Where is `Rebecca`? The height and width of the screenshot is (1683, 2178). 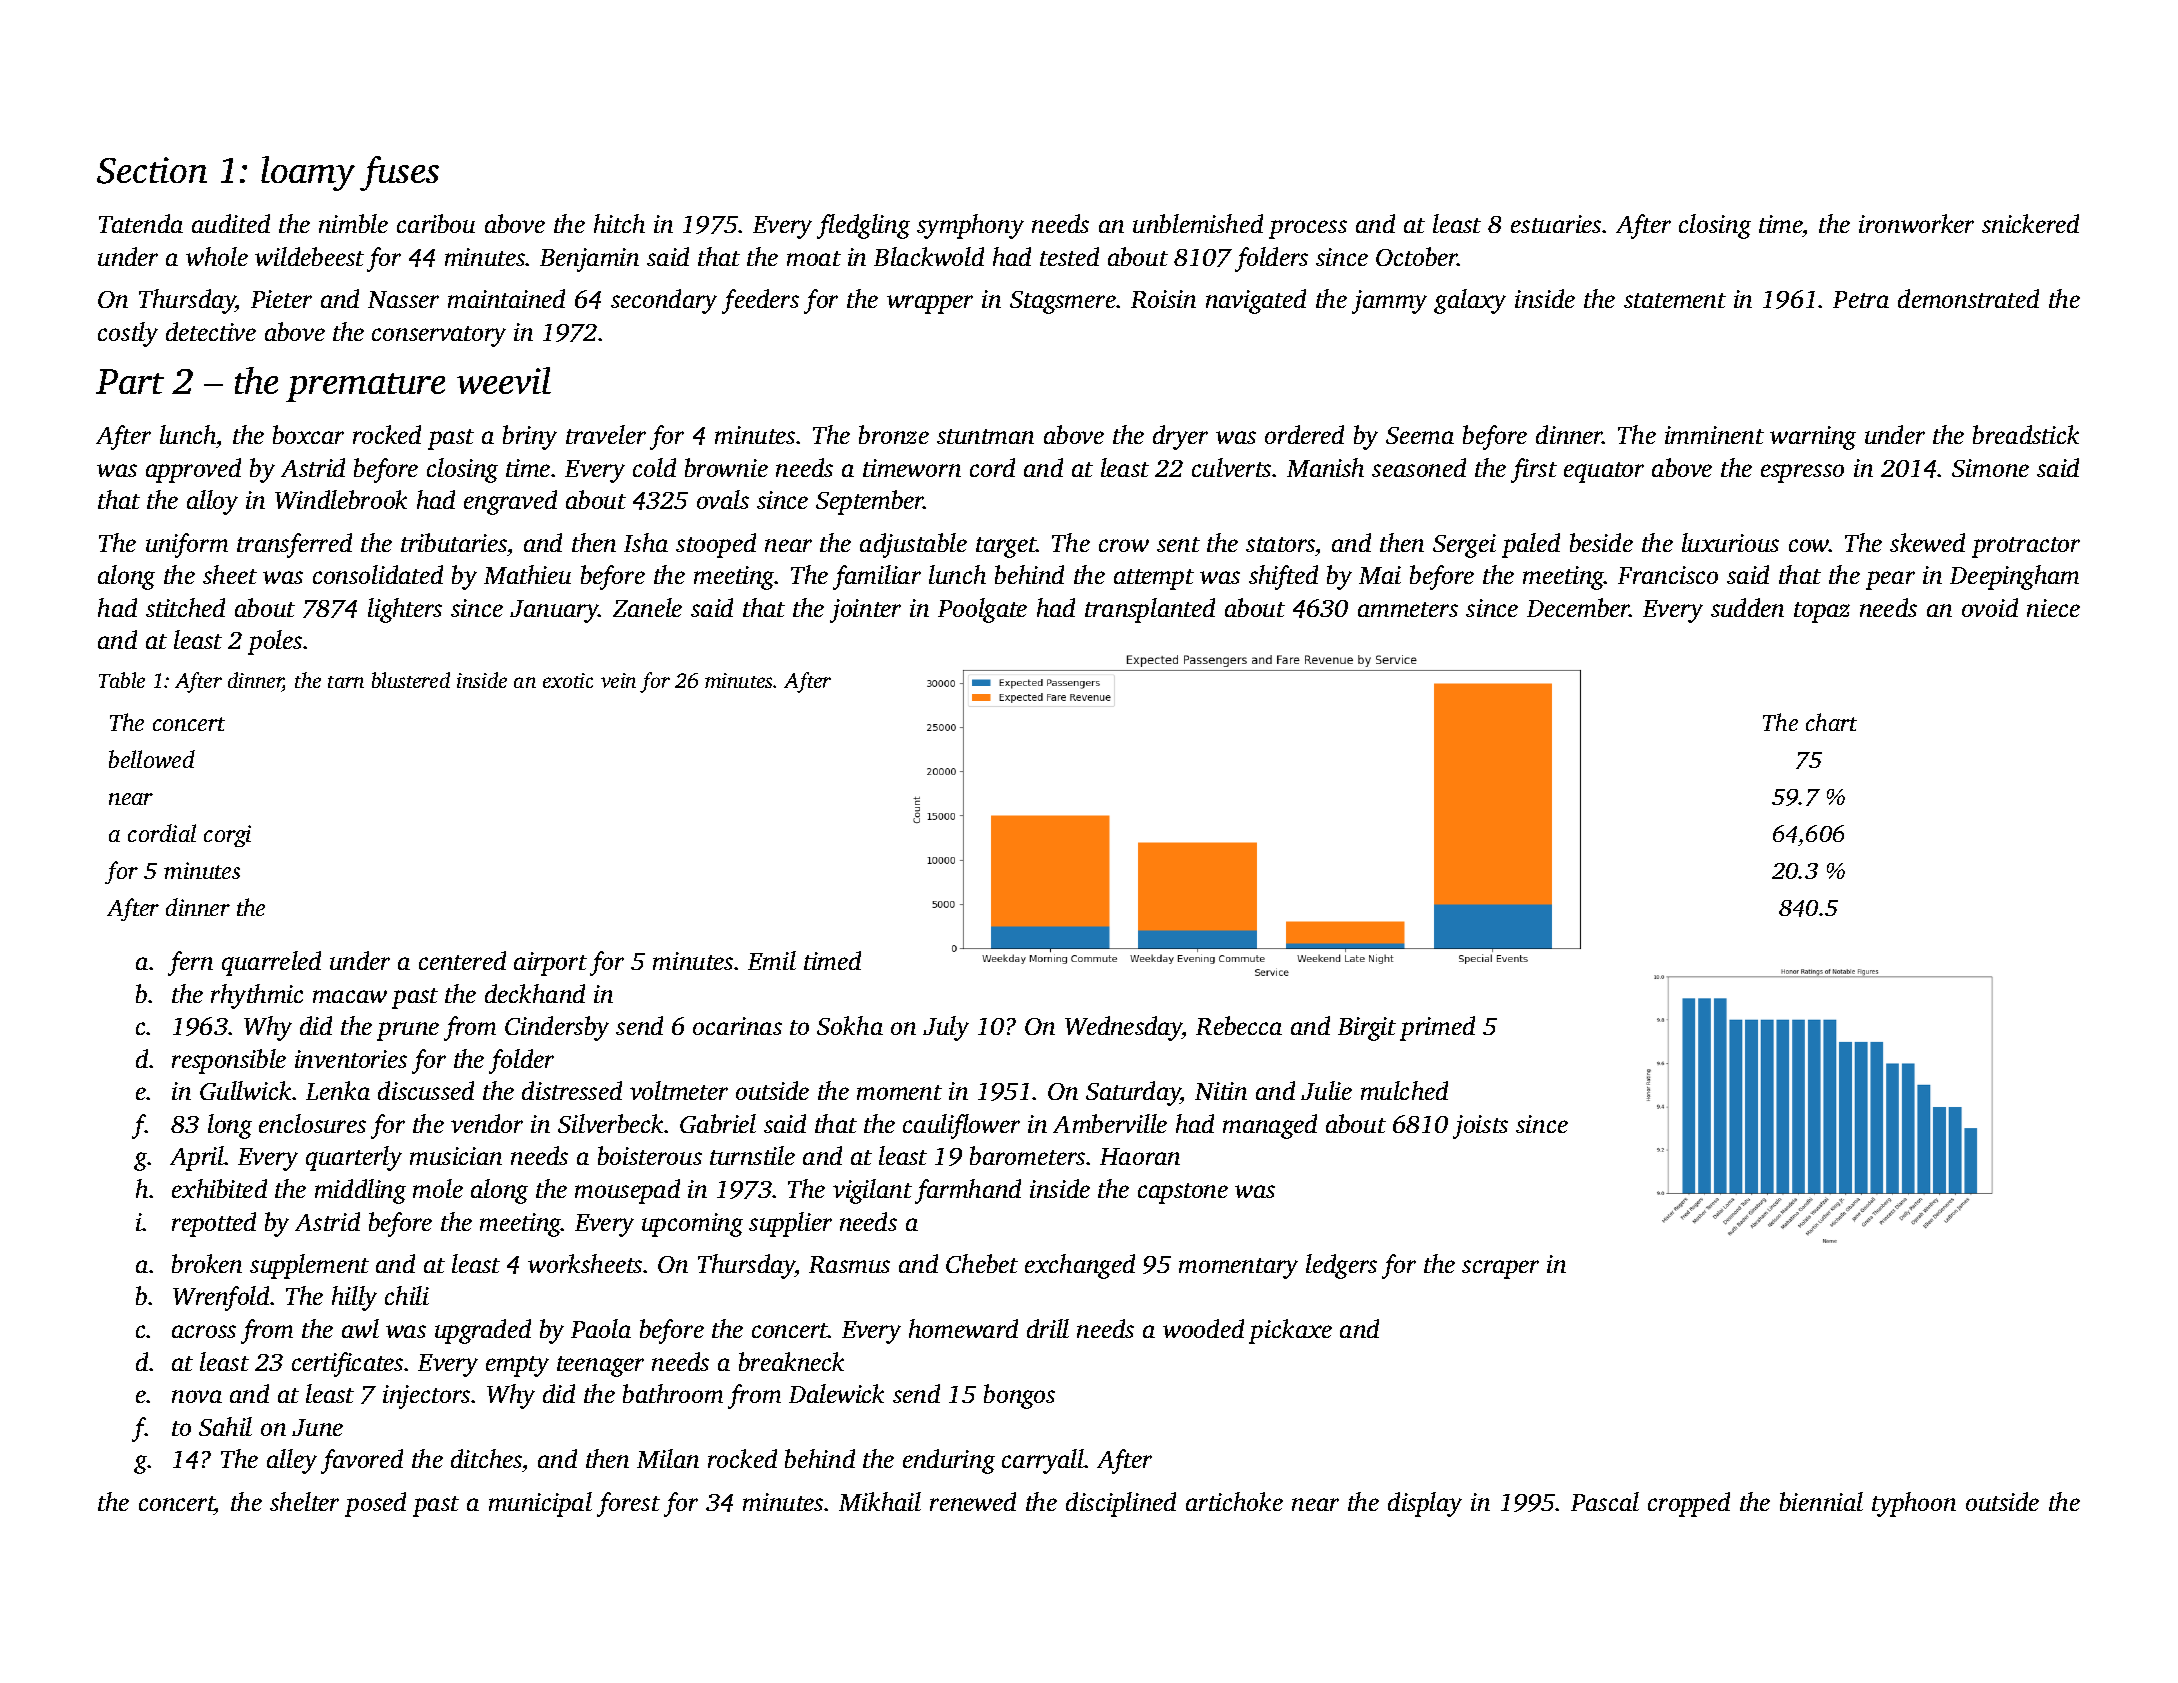 Rebecca is located at coordinates (1239, 1025).
